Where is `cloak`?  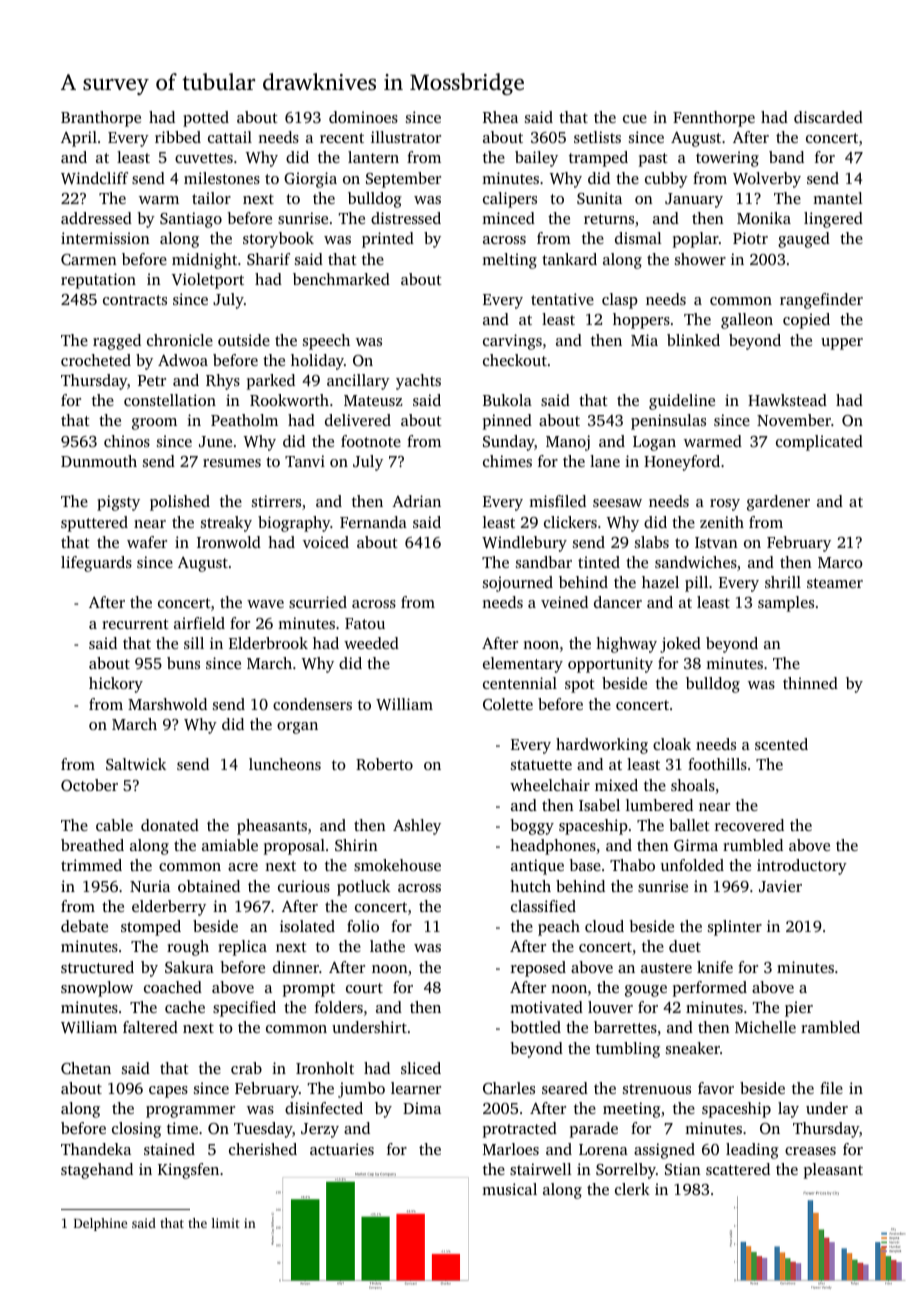
cloak is located at coordinates (672, 744).
